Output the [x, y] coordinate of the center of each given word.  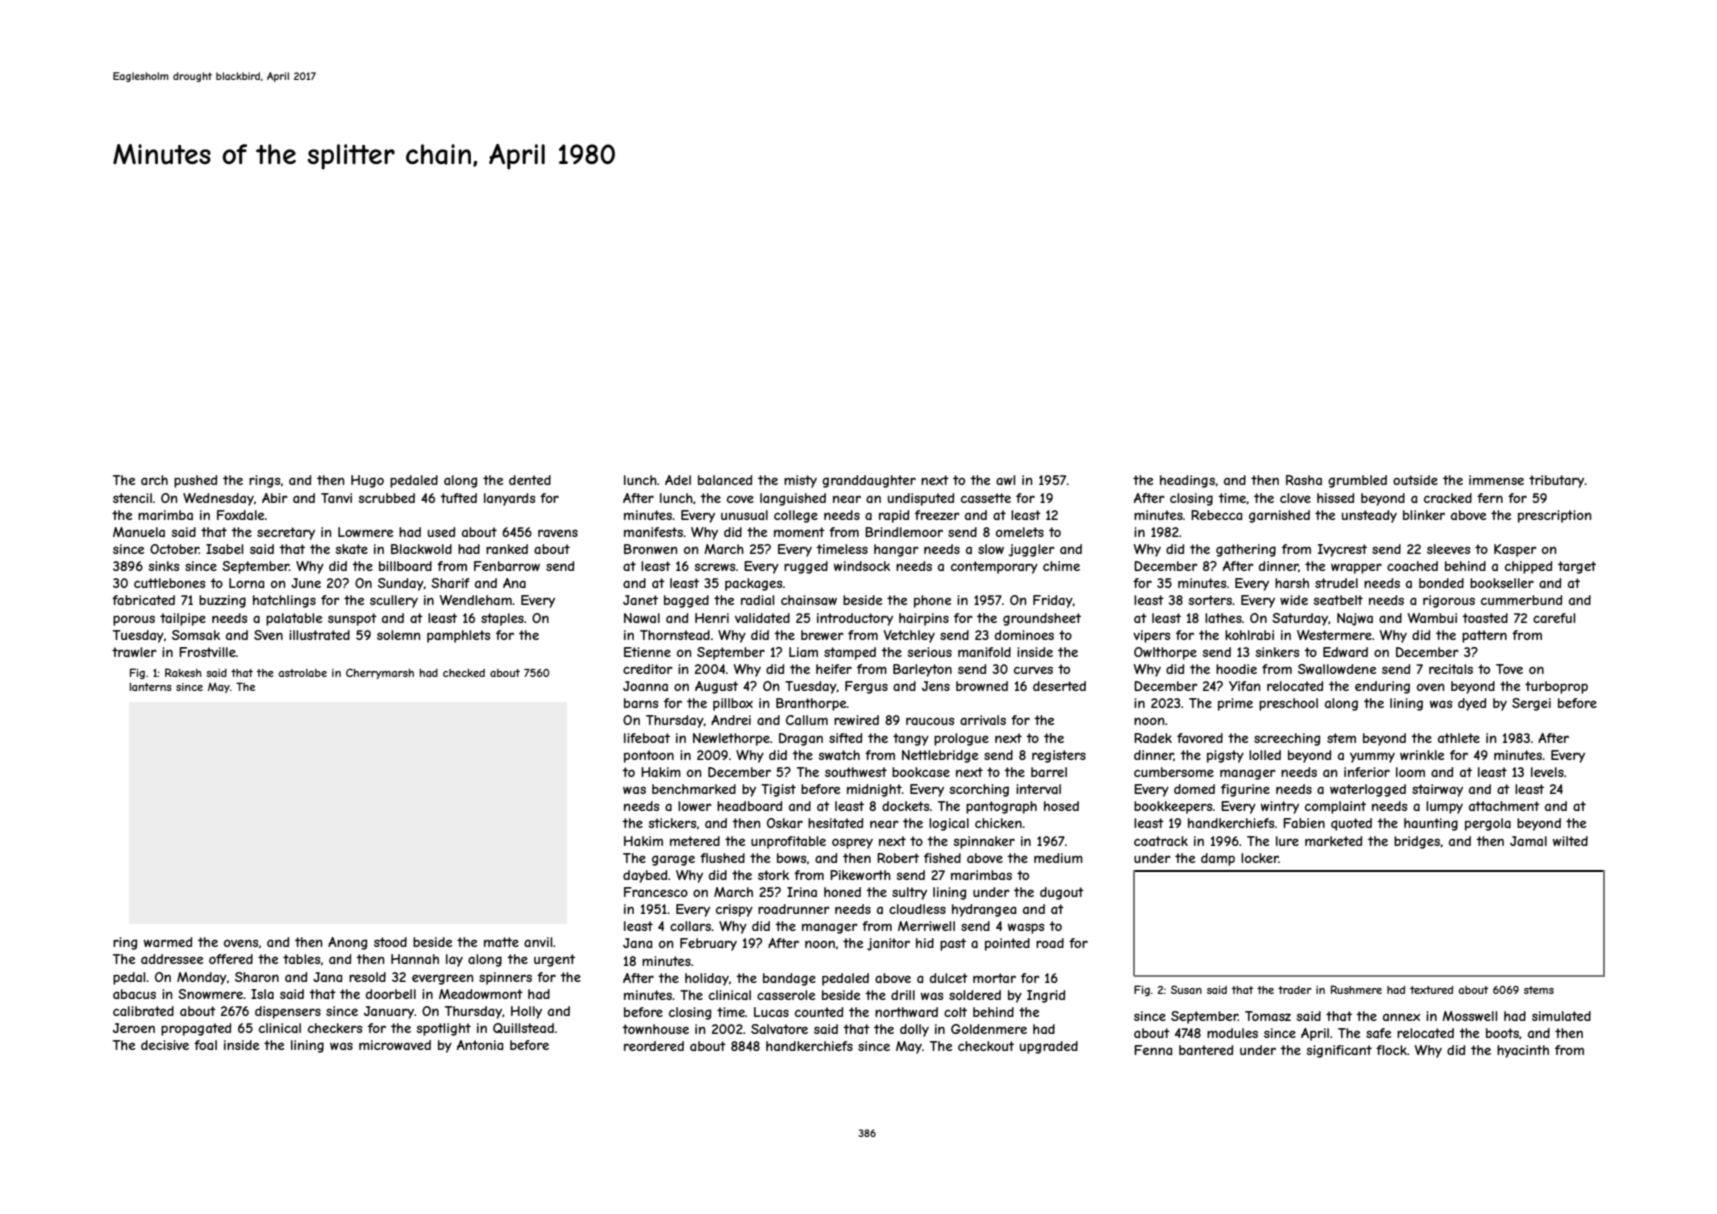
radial [757, 600]
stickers [672, 823]
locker [1260, 858]
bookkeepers [1173, 807]
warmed [168, 942]
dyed [1472, 704]
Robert [898, 858]
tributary [1556, 481]
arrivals [983, 720]
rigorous [1449, 601]
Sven [268, 635]
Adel [678, 480]
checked [464, 673]
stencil [132, 498]
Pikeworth [860, 875]
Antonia [480, 1045]
